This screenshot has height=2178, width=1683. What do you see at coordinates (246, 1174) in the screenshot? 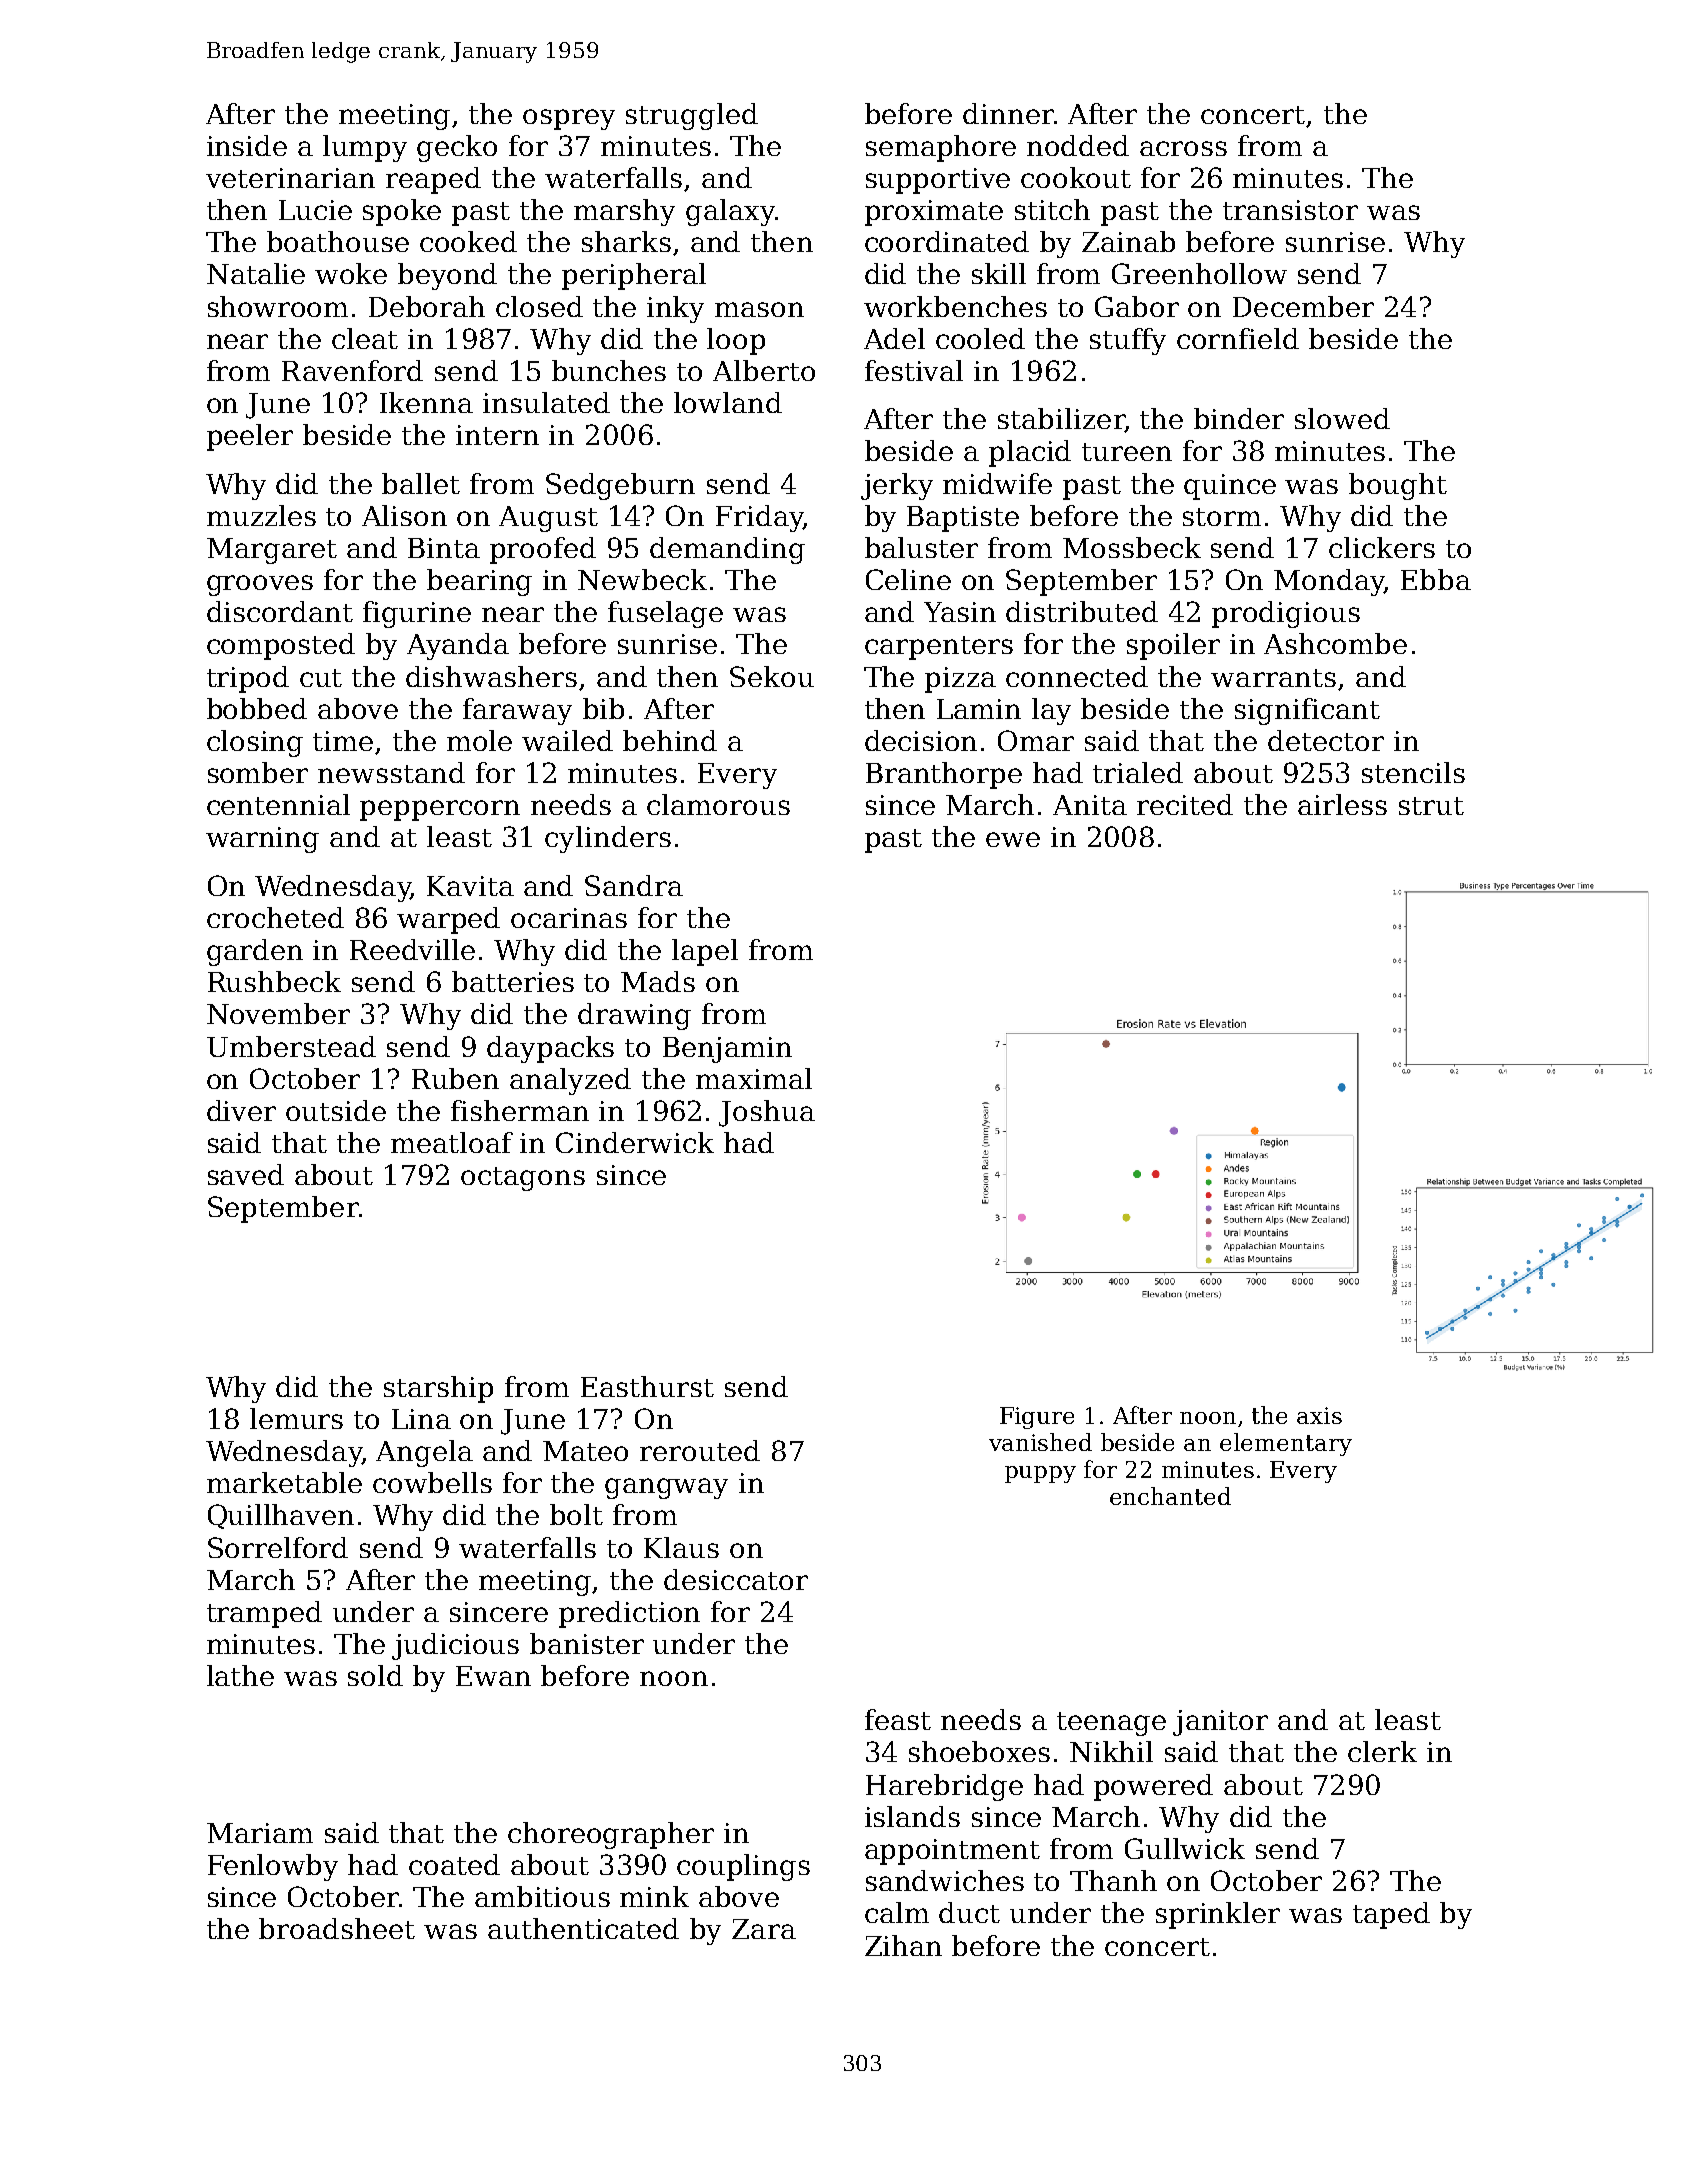
I see `saved` at bounding box center [246, 1174].
